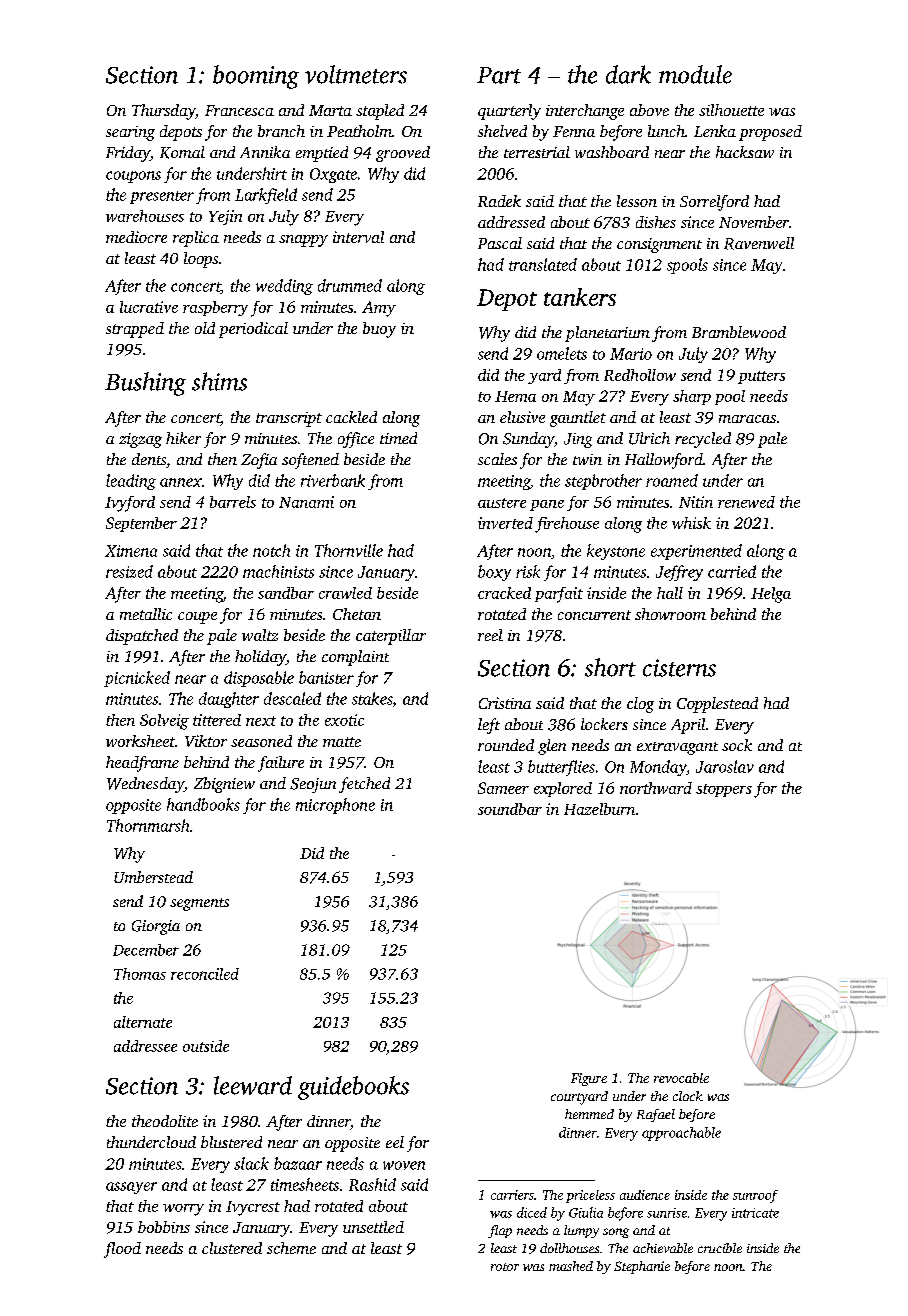 This page has height=1316, width=908. I want to click on rotor, so click(505, 1267).
